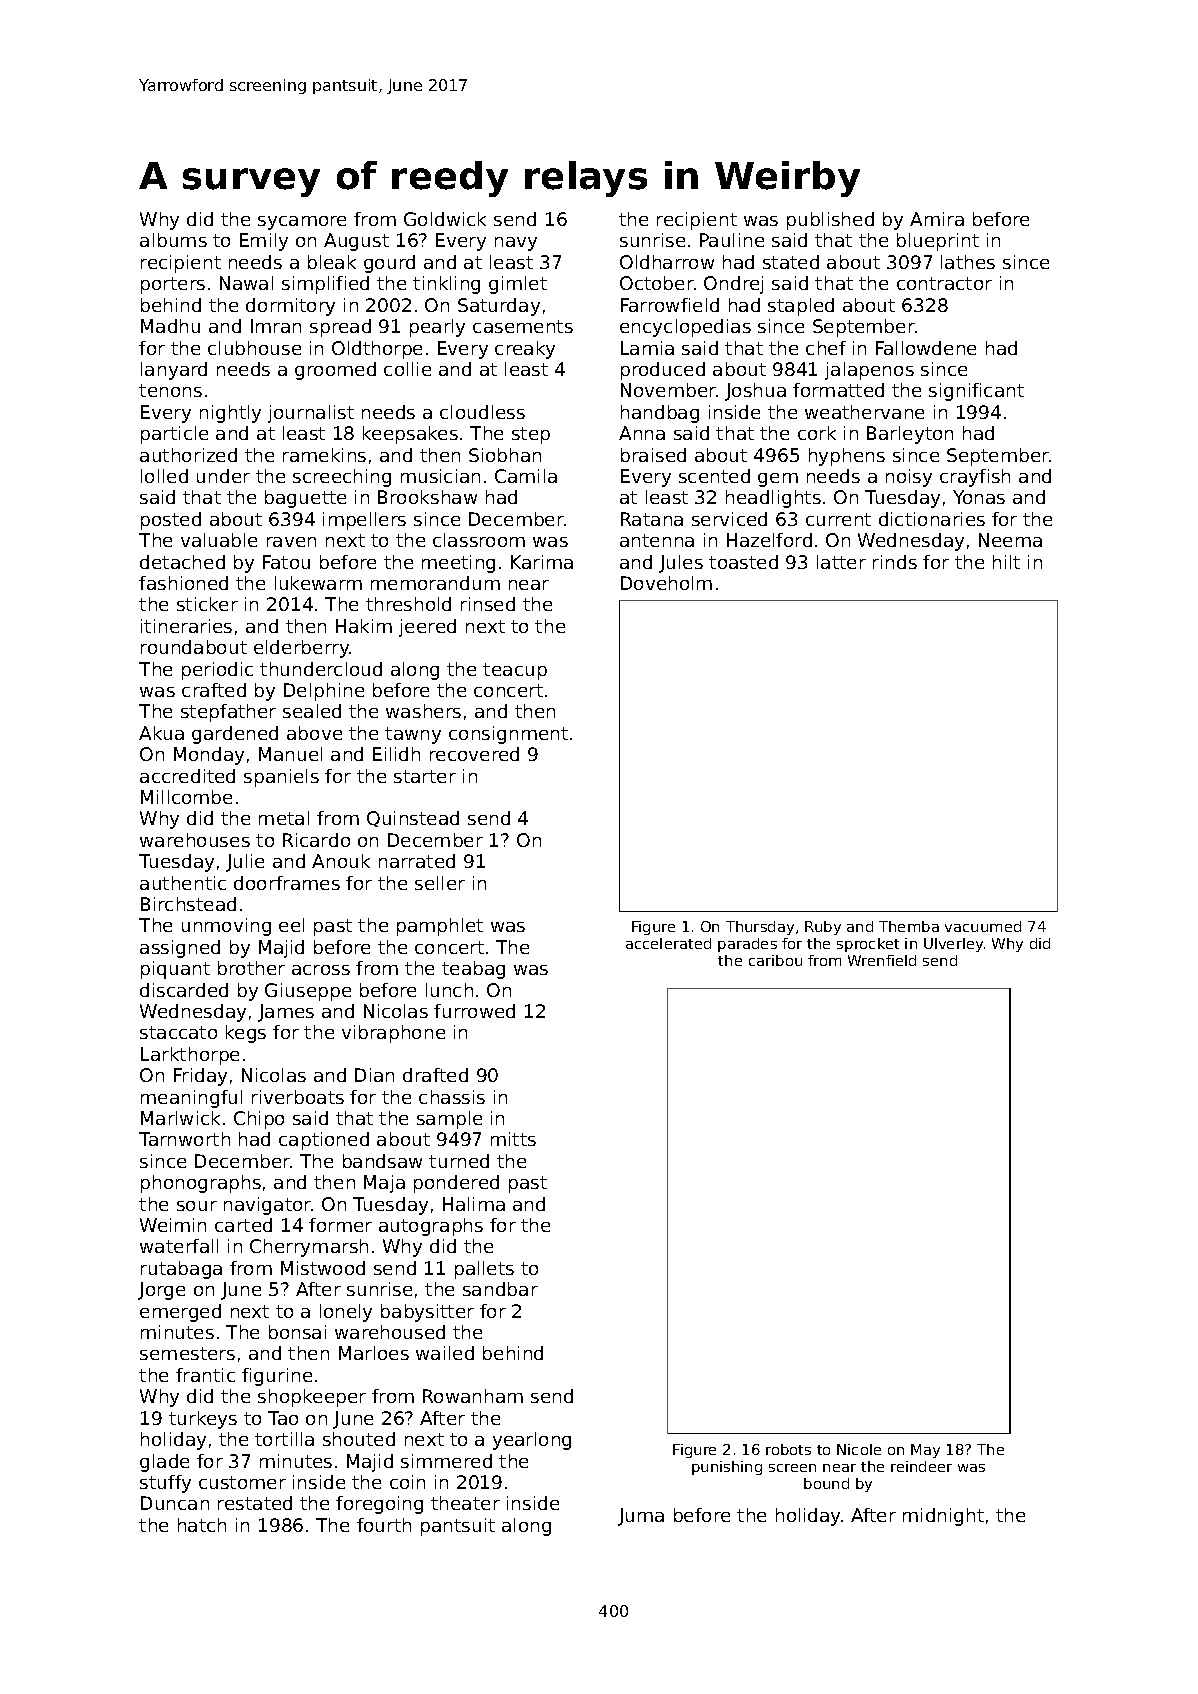 This document has height=1694, width=1198. What do you see at coordinates (359, 1439) in the document?
I see `shouted` at bounding box center [359, 1439].
